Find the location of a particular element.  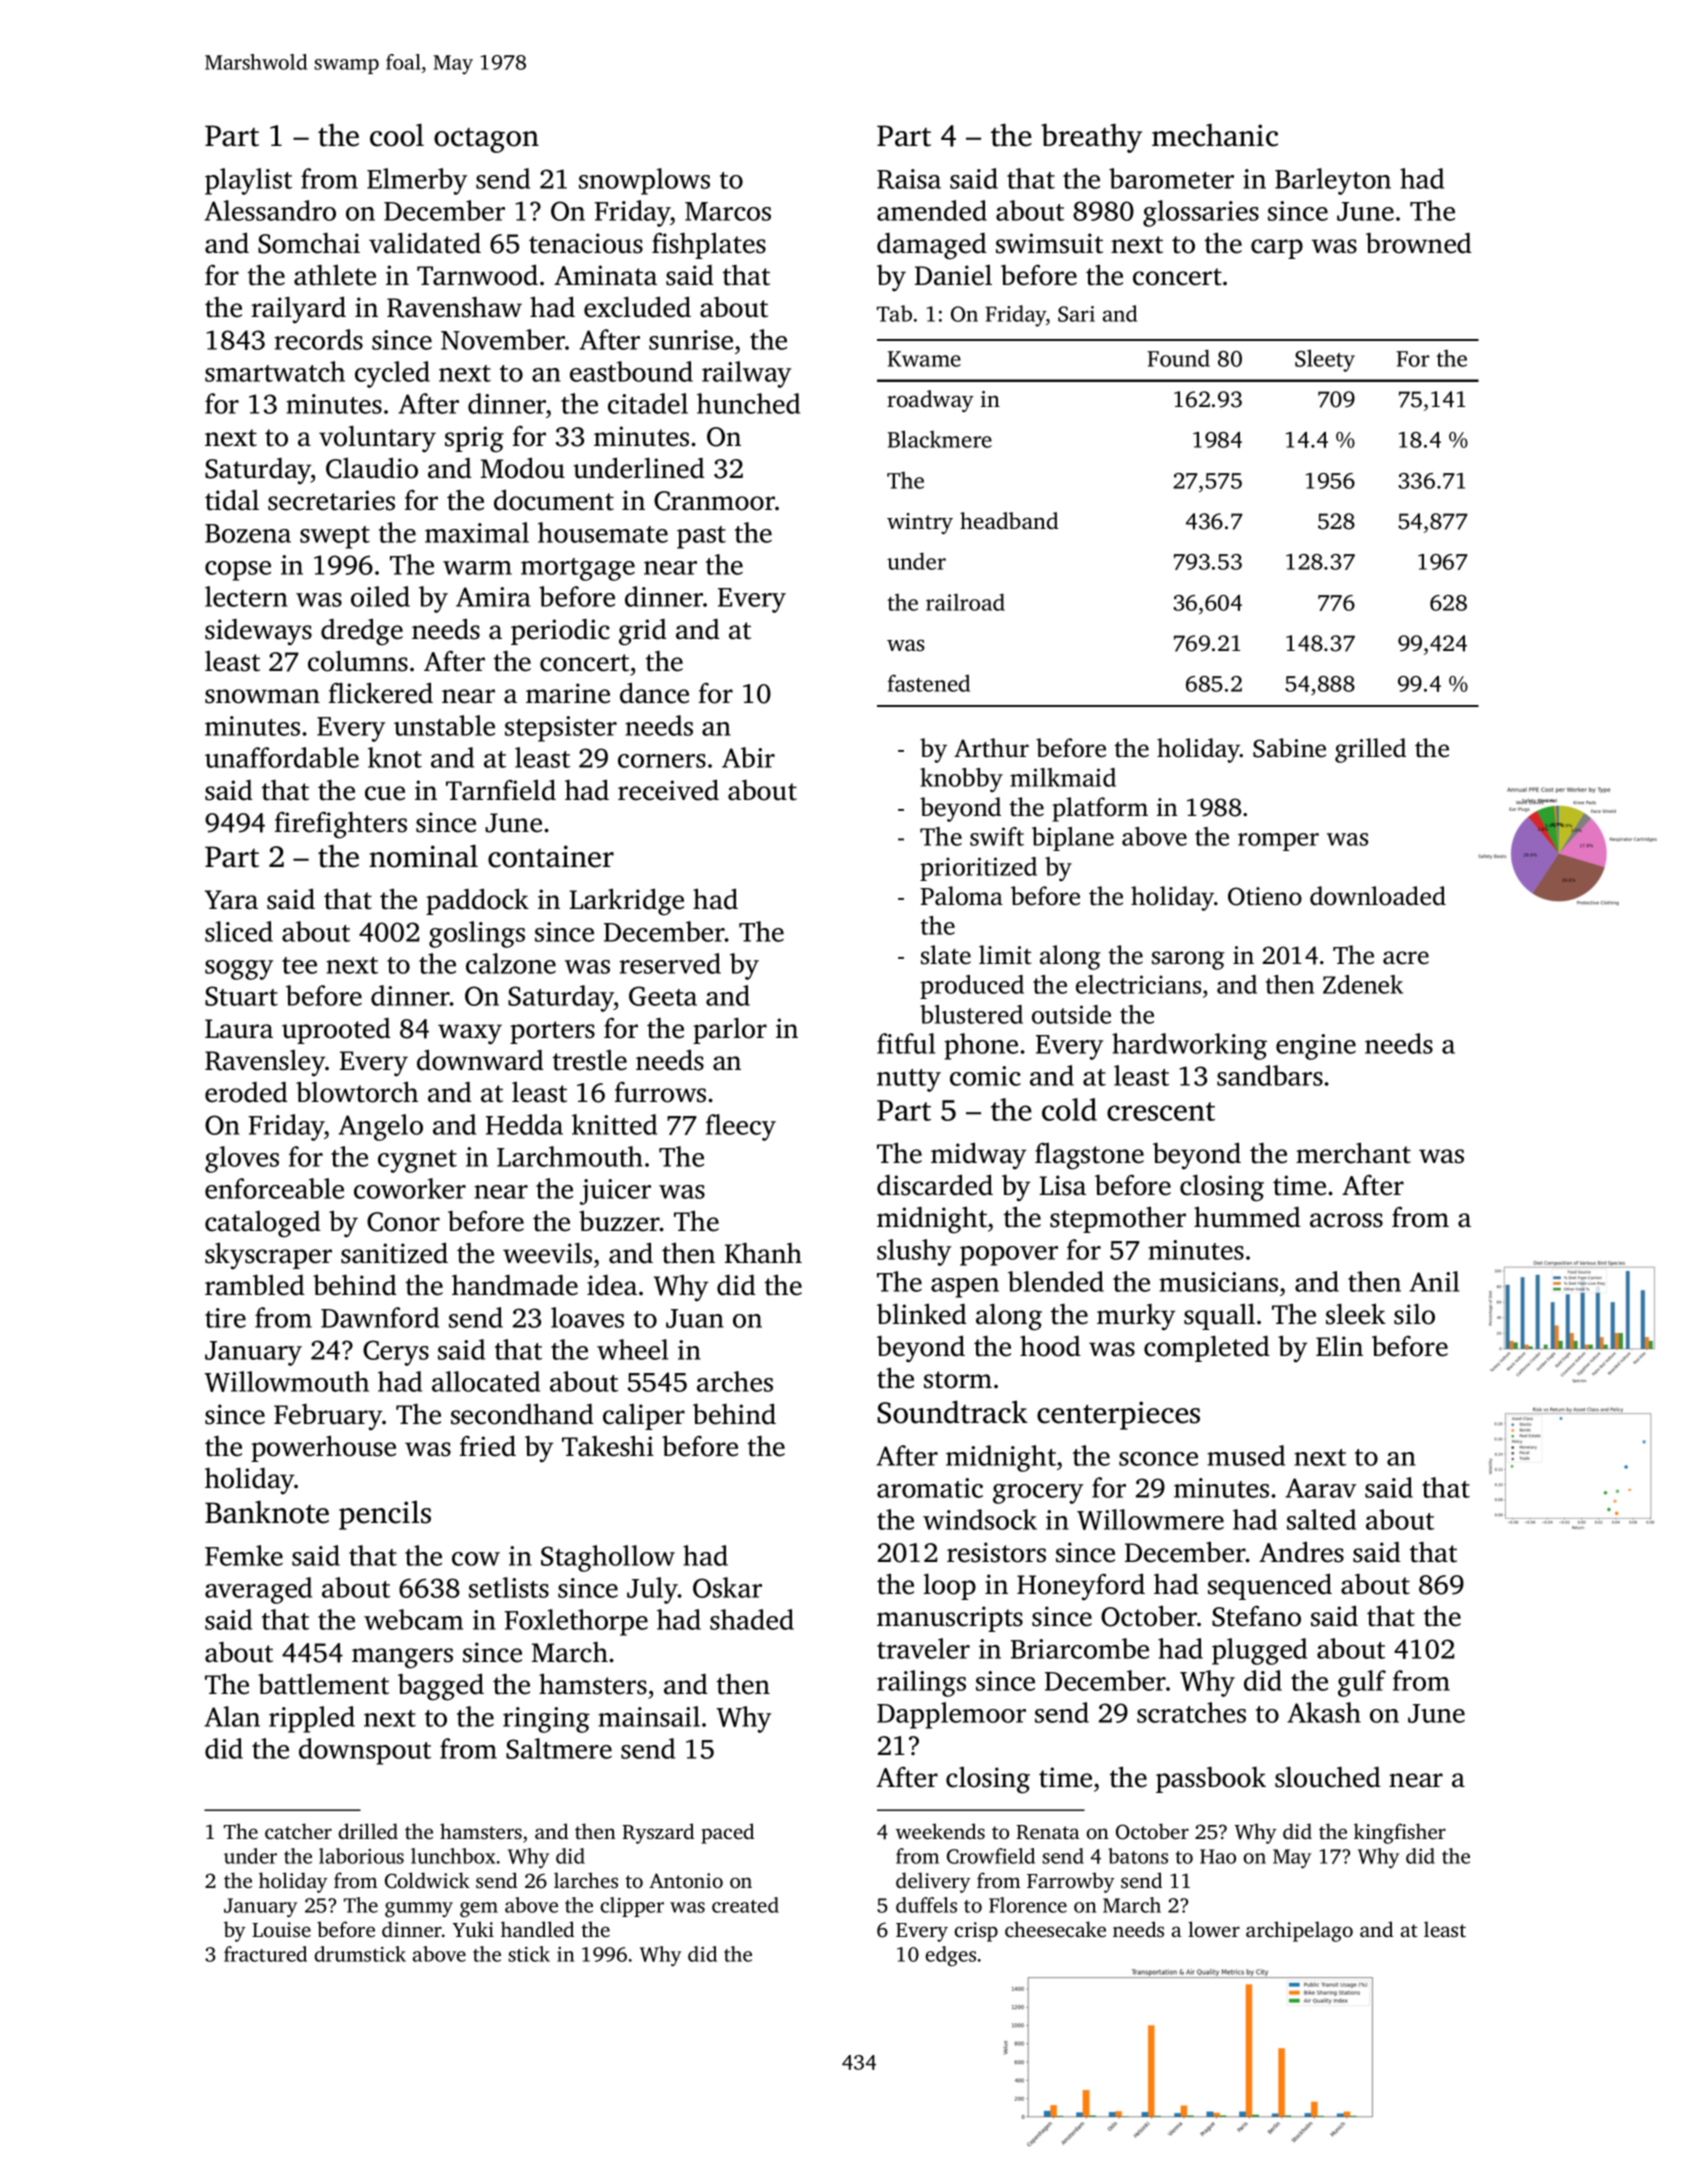

gulf is located at coordinates (1362, 1683).
